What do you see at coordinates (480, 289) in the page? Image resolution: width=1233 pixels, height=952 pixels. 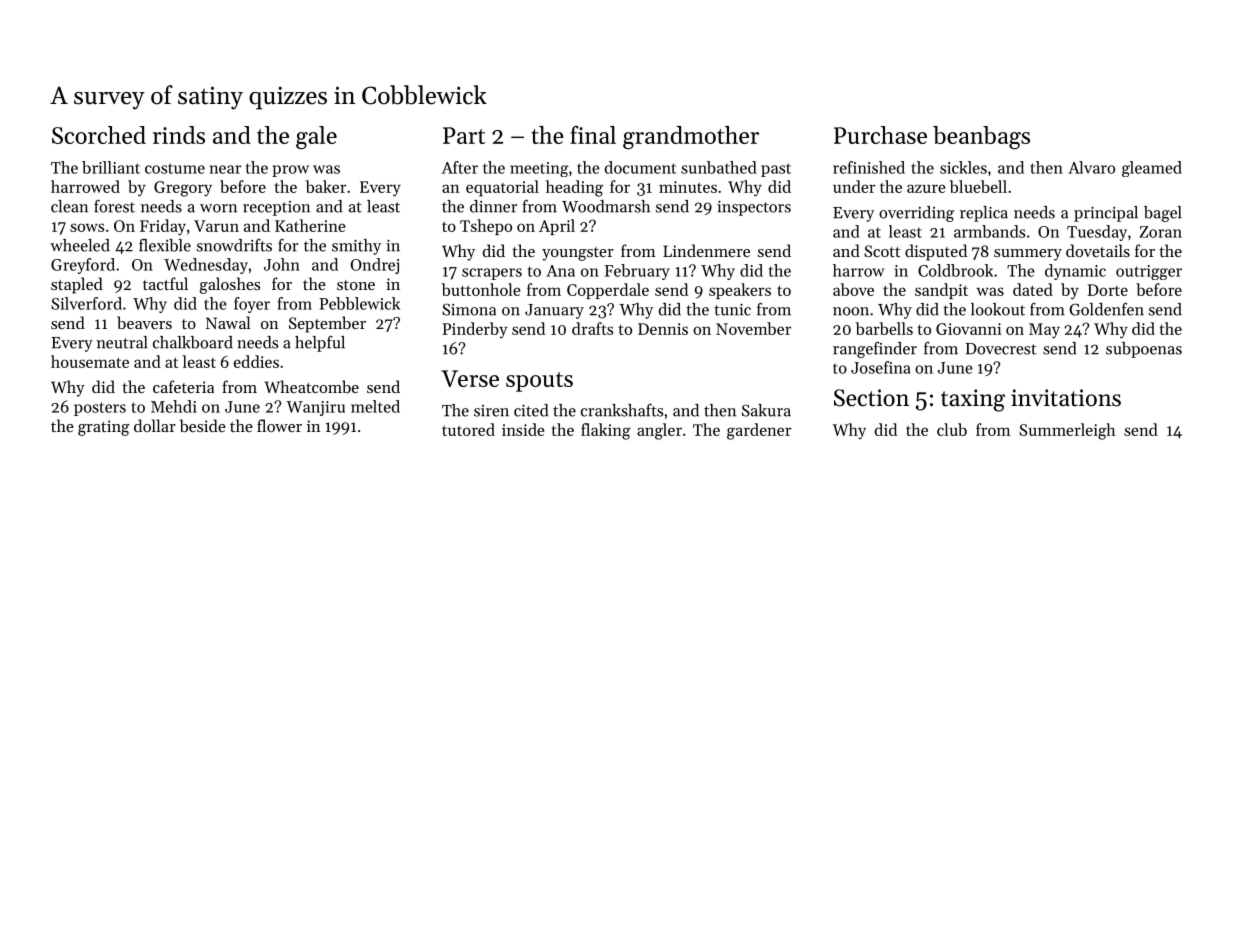 I see `buttonhole` at bounding box center [480, 289].
